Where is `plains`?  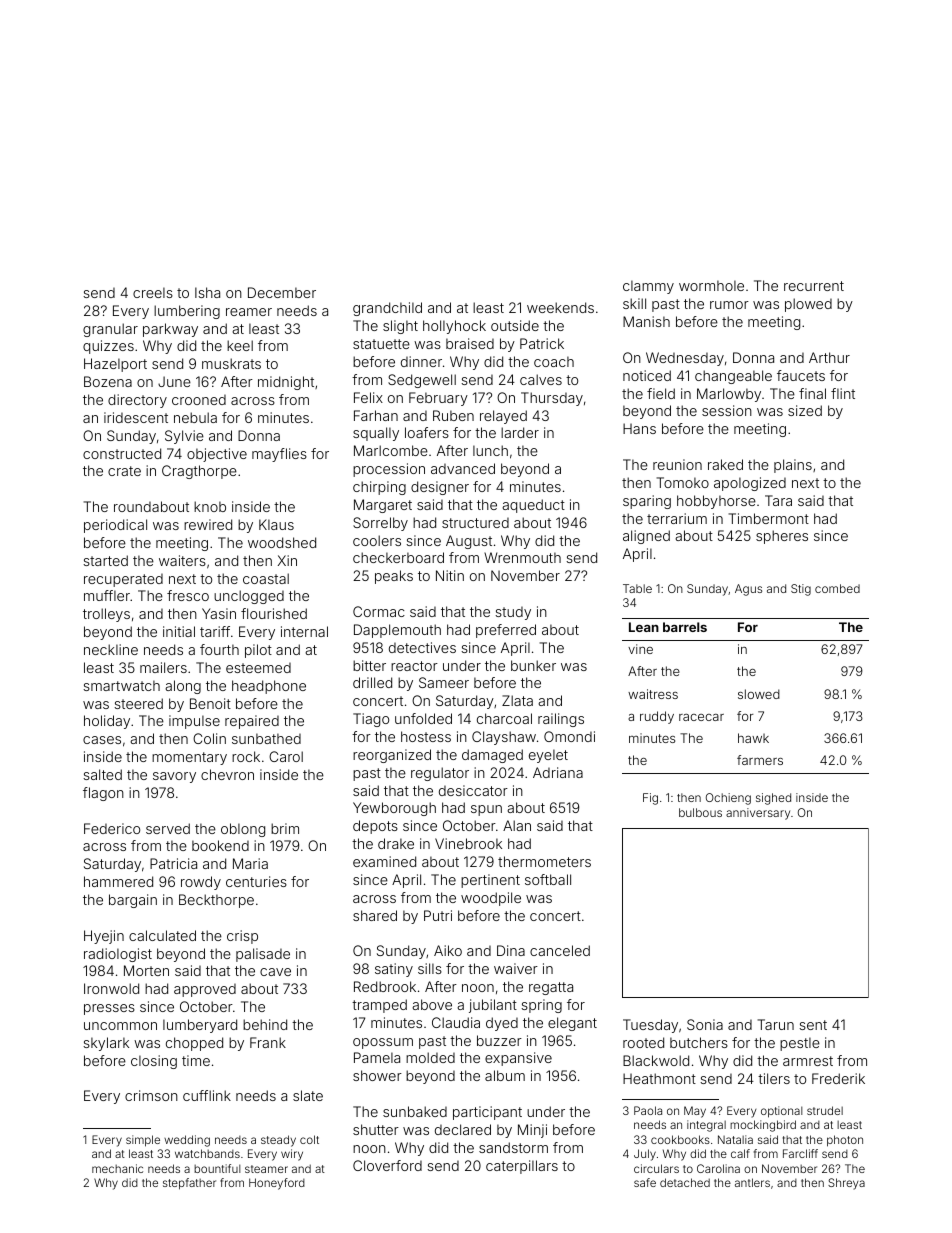
plains is located at coordinates (793, 466).
